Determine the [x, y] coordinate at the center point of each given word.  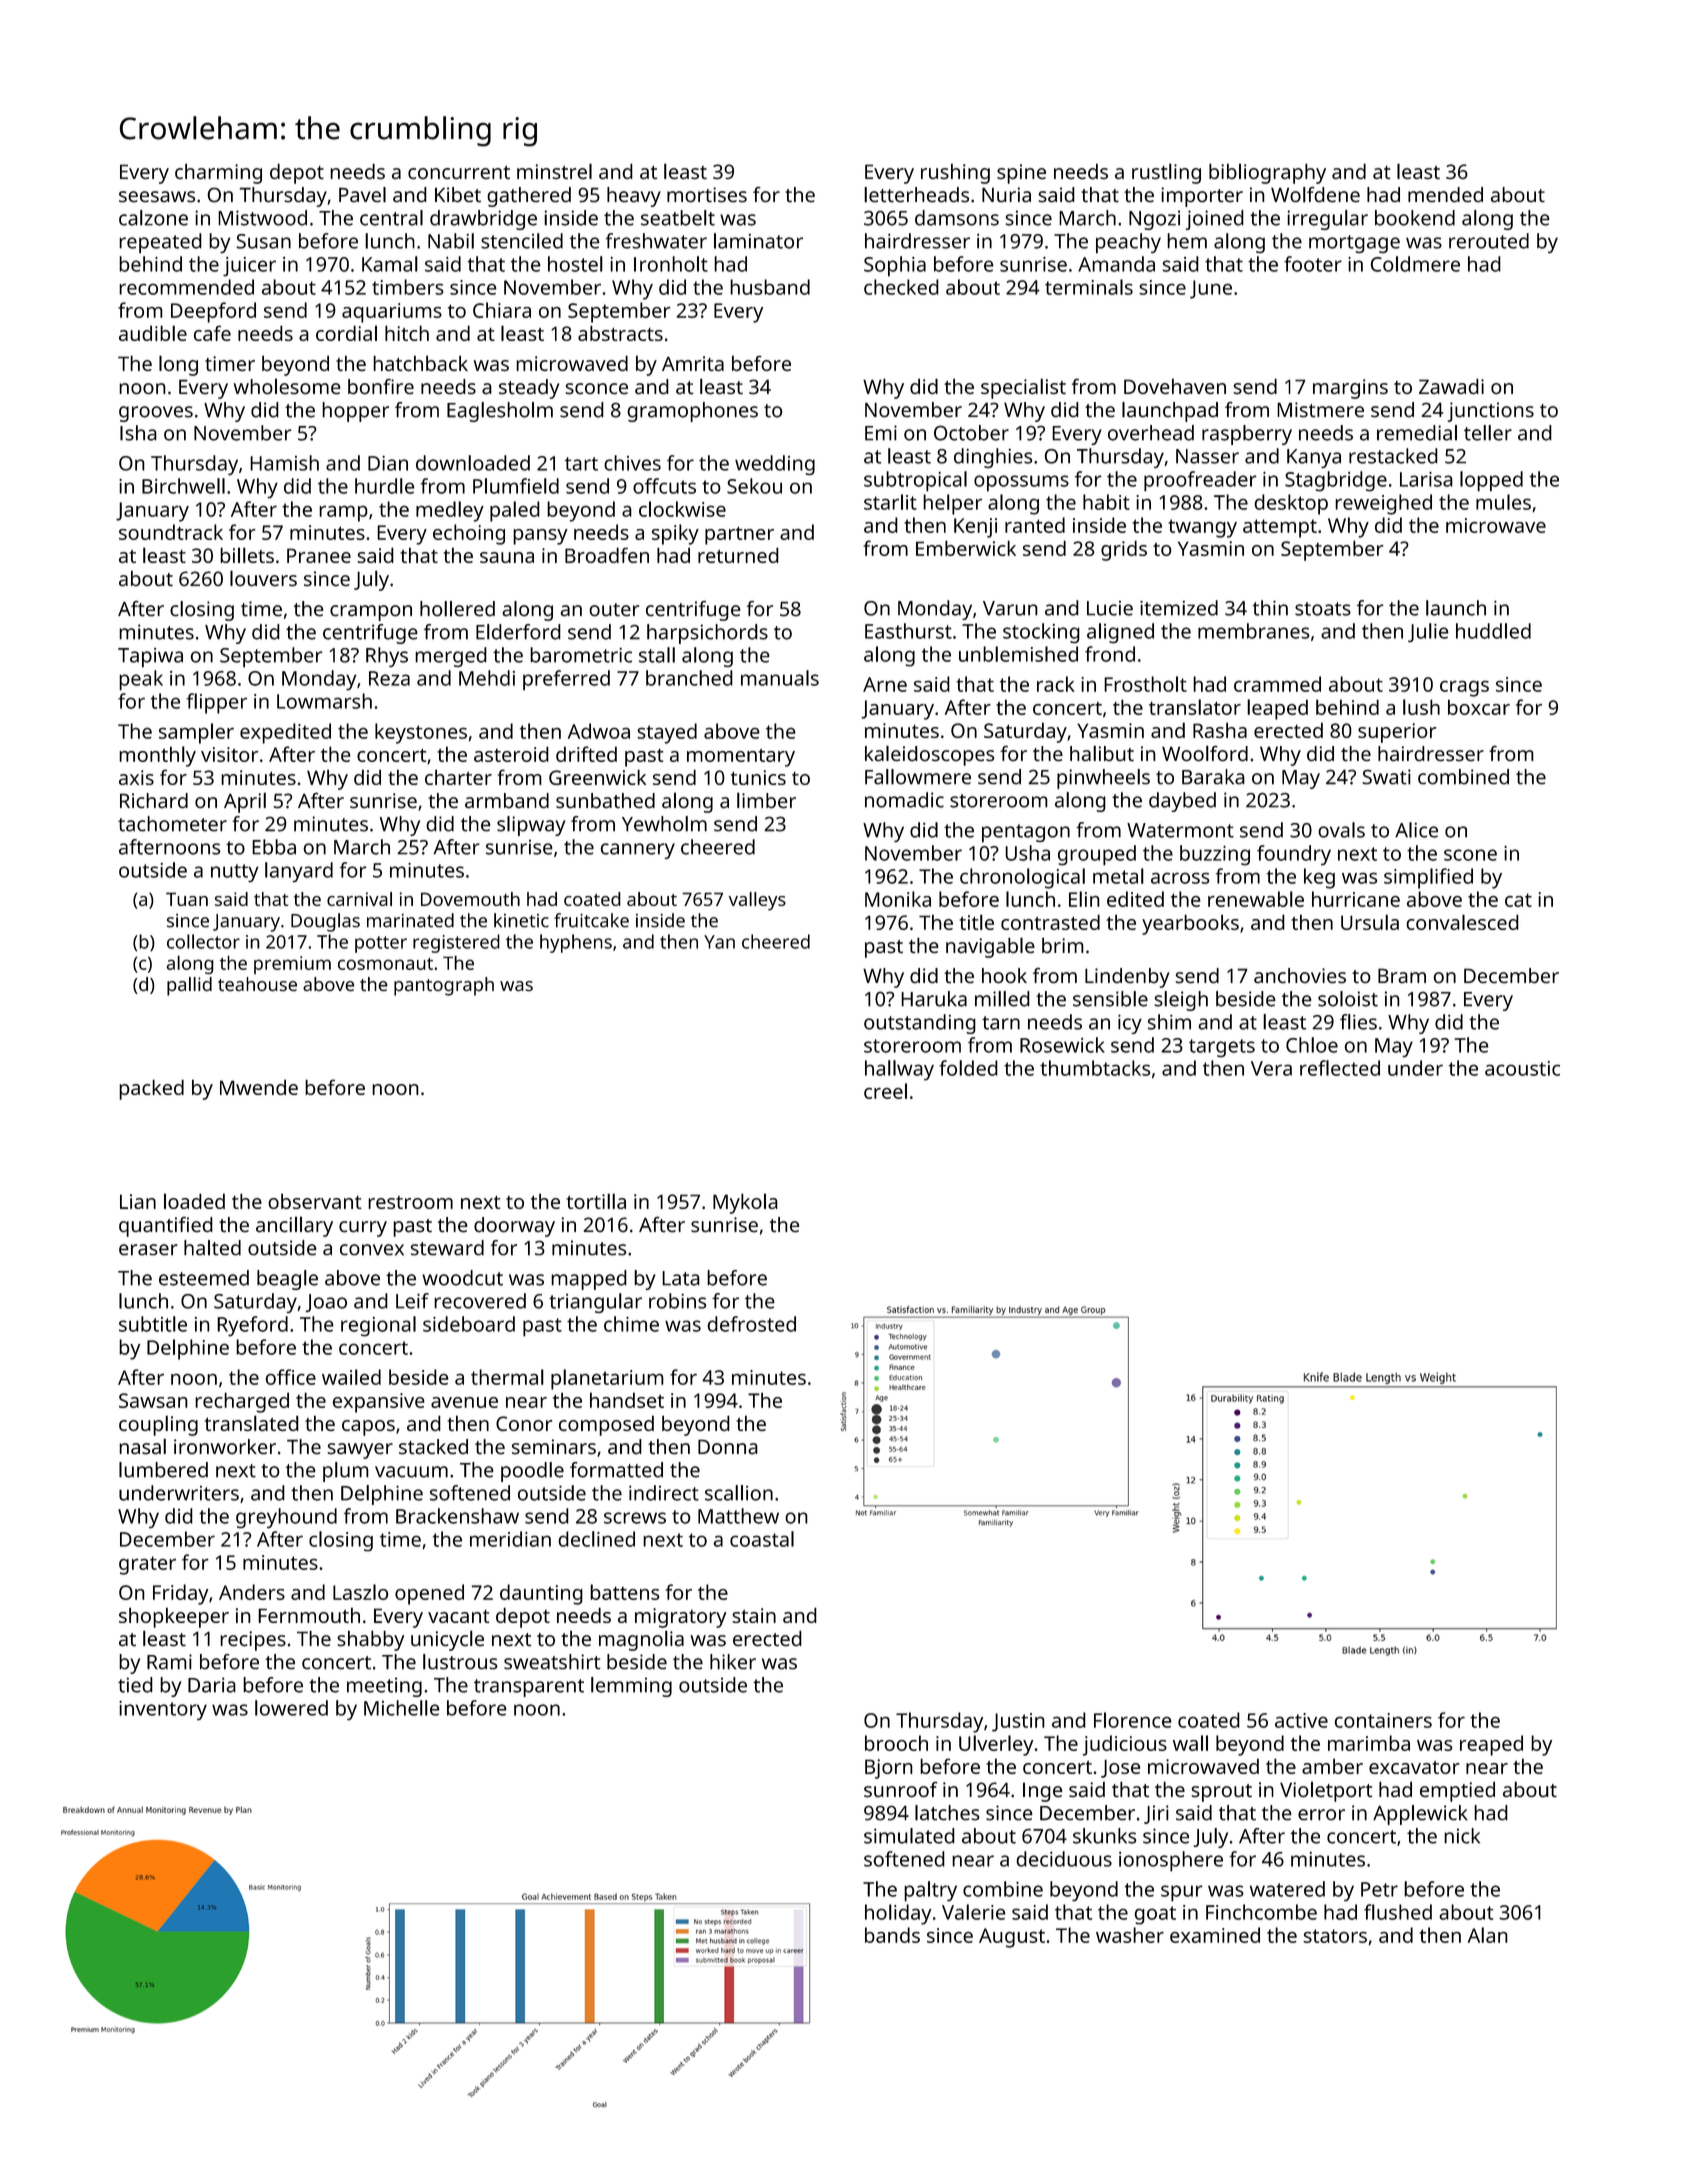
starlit [890, 502]
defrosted [751, 1324]
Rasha [1220, 730]
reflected [1340, 1068]
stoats [1323, 609]
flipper [216, 703]
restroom [410, 1202]
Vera [1271, 1068]
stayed [667, 733]
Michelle [402, 1708]
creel [885, 1091]
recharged [242, 1402]
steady [529, 389]
